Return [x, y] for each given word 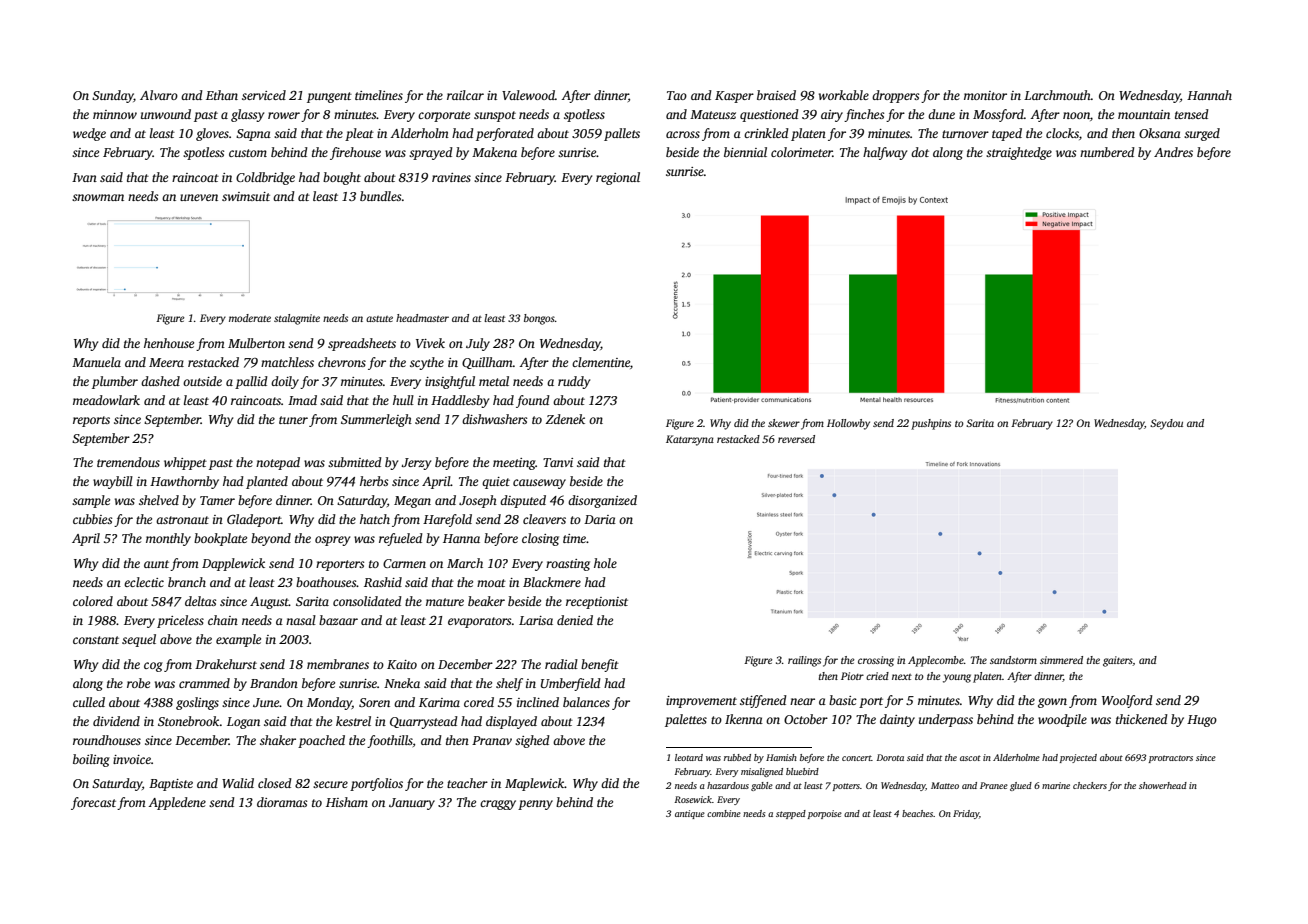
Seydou [1166, 424]
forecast [93, 803]
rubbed [737, 757]
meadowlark [106, 400]
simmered [1061, 660]
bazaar [338, 620]
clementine [601, 362]
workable [844, 95]
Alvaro [159, 95]
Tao [677, 95]
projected [1078, 758]
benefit [600, 665]
